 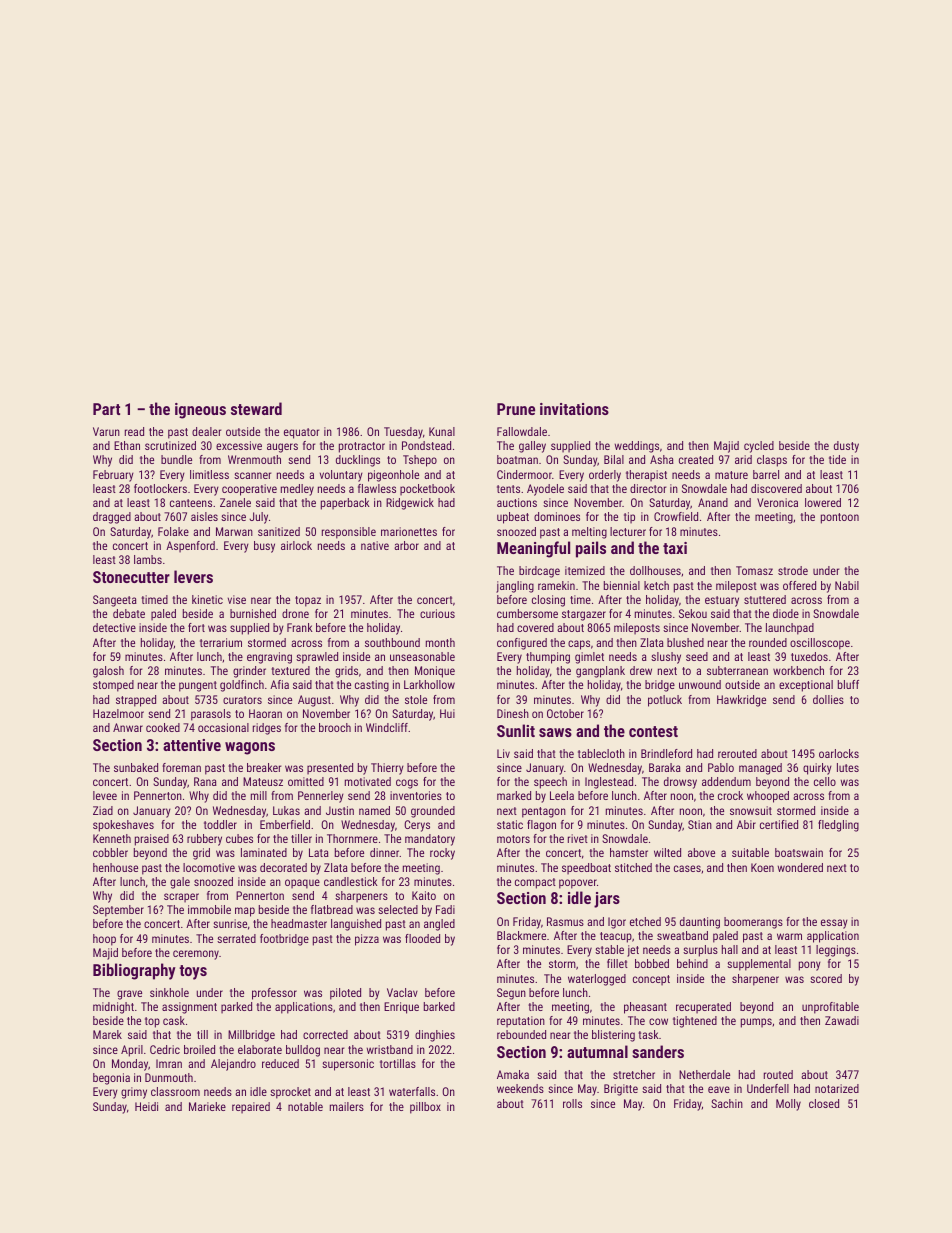 What do you see at coordinates (118, 911) in the page?
I see `September` at bounding box center [118, 911].
